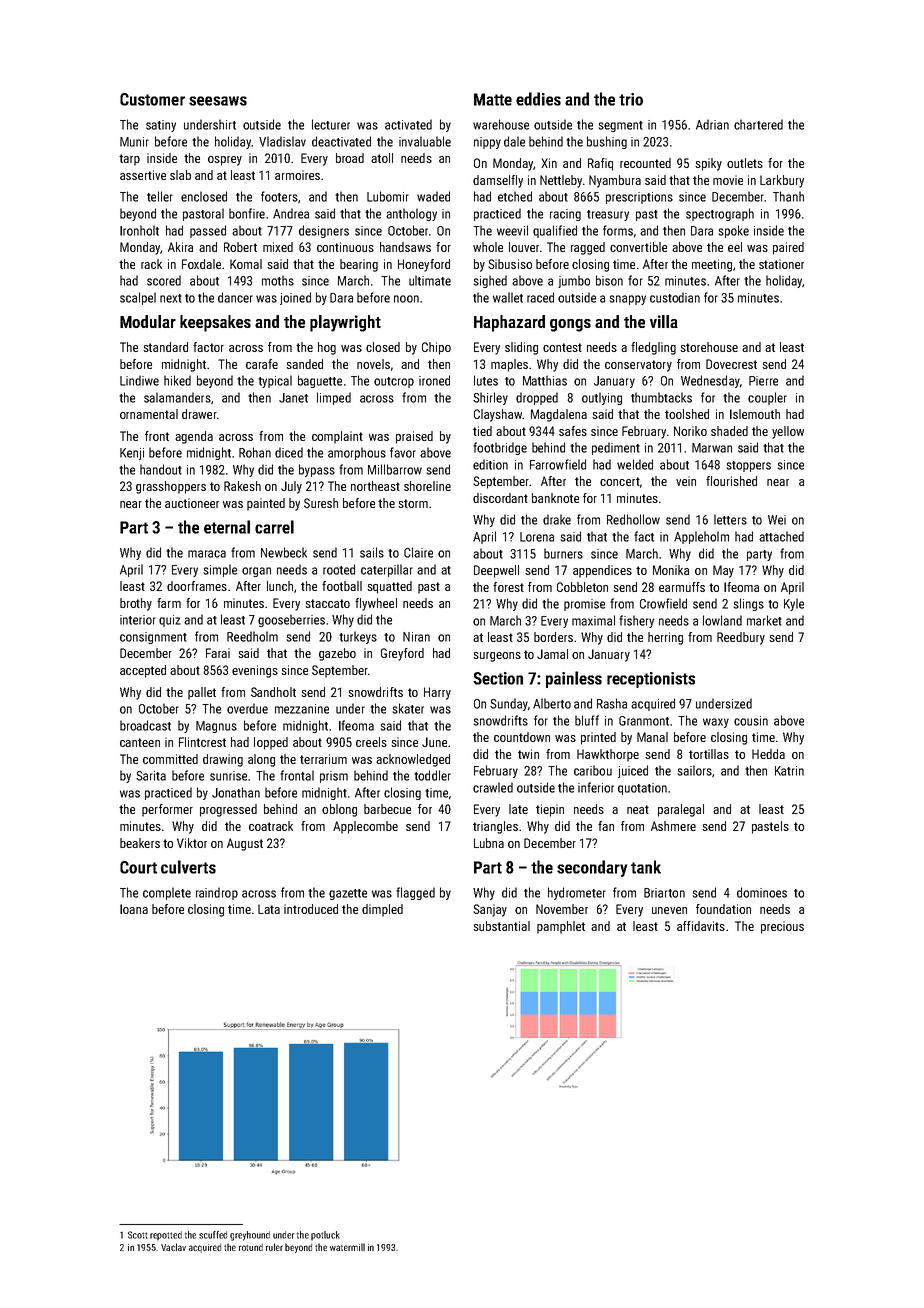 This image has height=1308, width=924. I want to click on Nyambura, so click(615, 181).
